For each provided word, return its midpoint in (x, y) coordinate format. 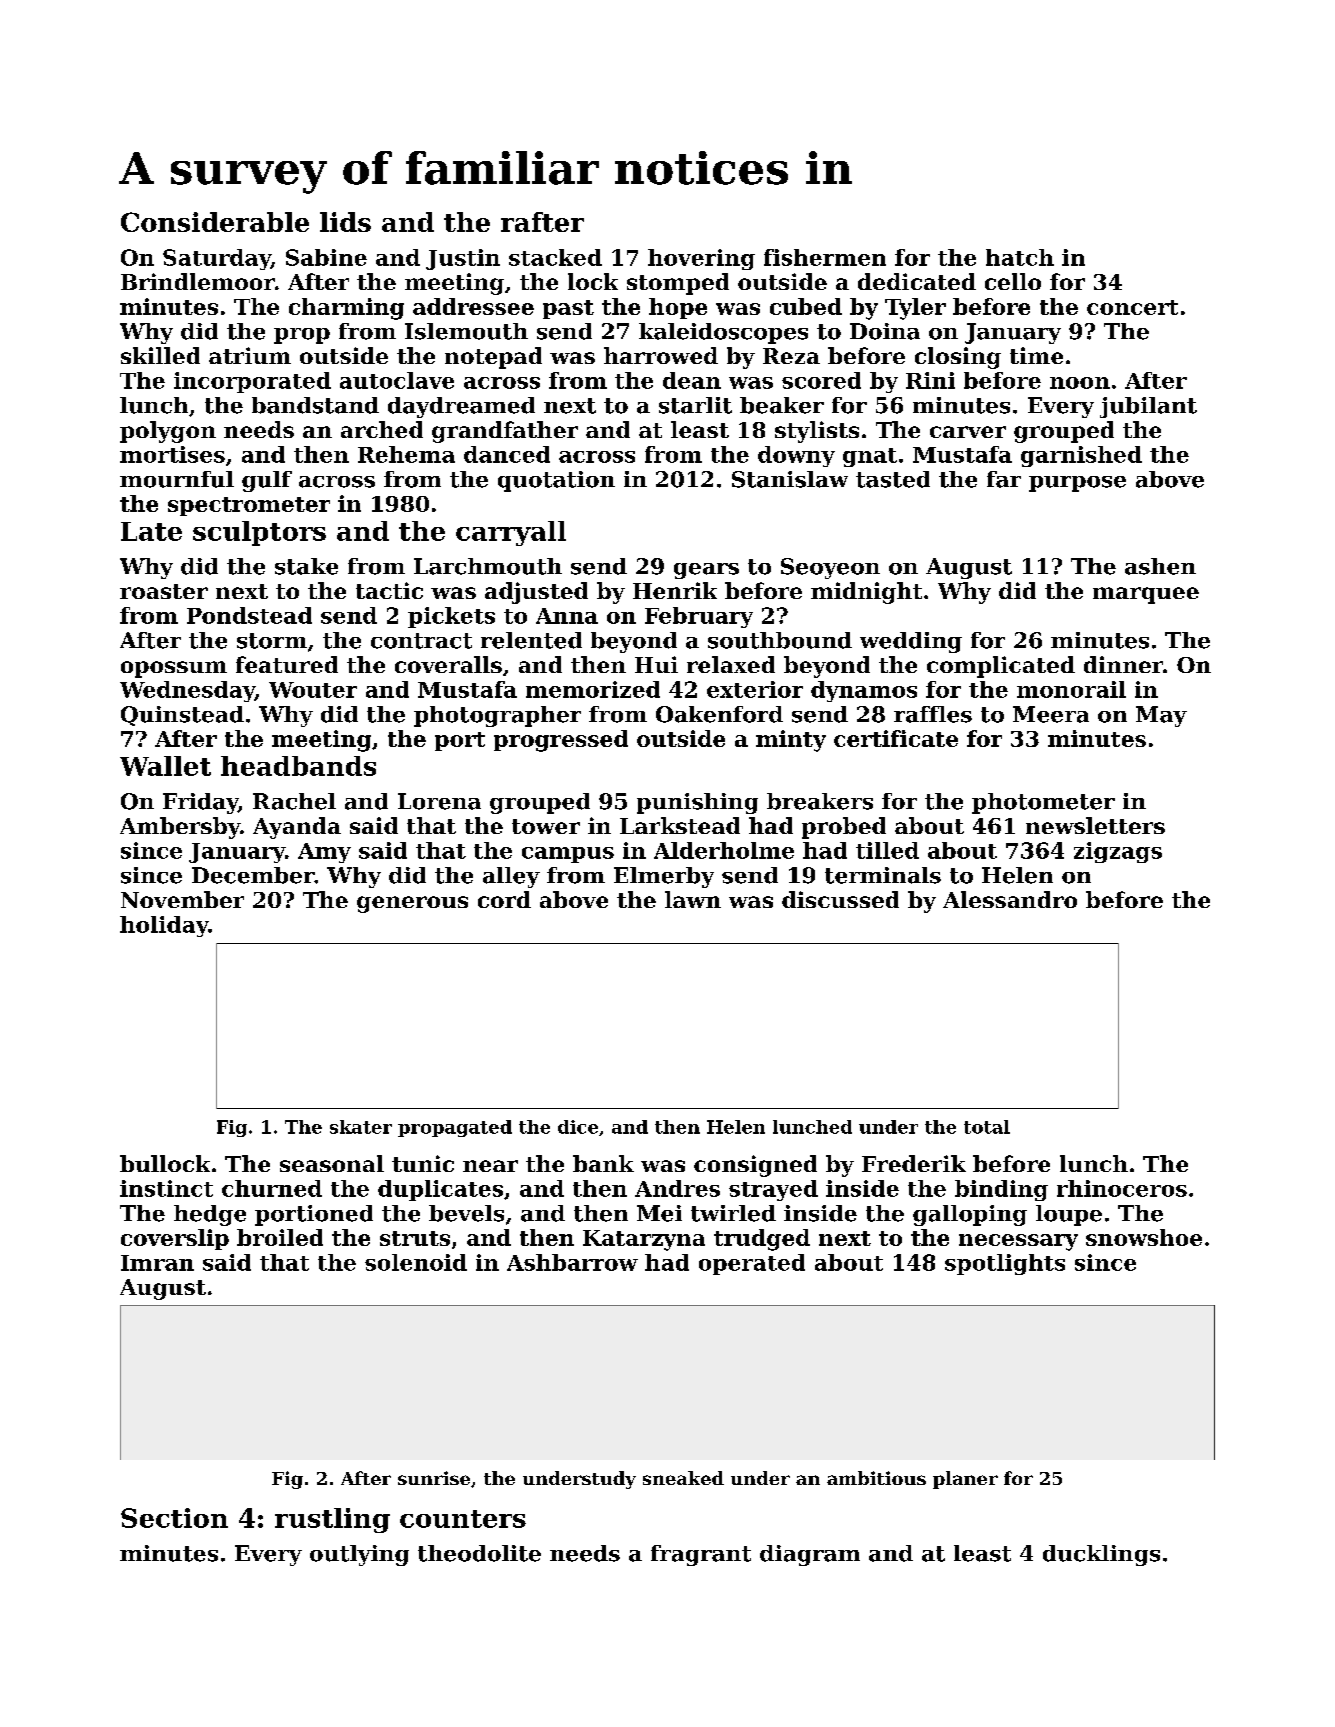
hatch (1020, 257)
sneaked (683, 1478)
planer (965, 1480)
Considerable (215, 222)
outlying (359, 1555)
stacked (555, 257)
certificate (896, 738)
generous (412, 904)
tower (546, 826)
